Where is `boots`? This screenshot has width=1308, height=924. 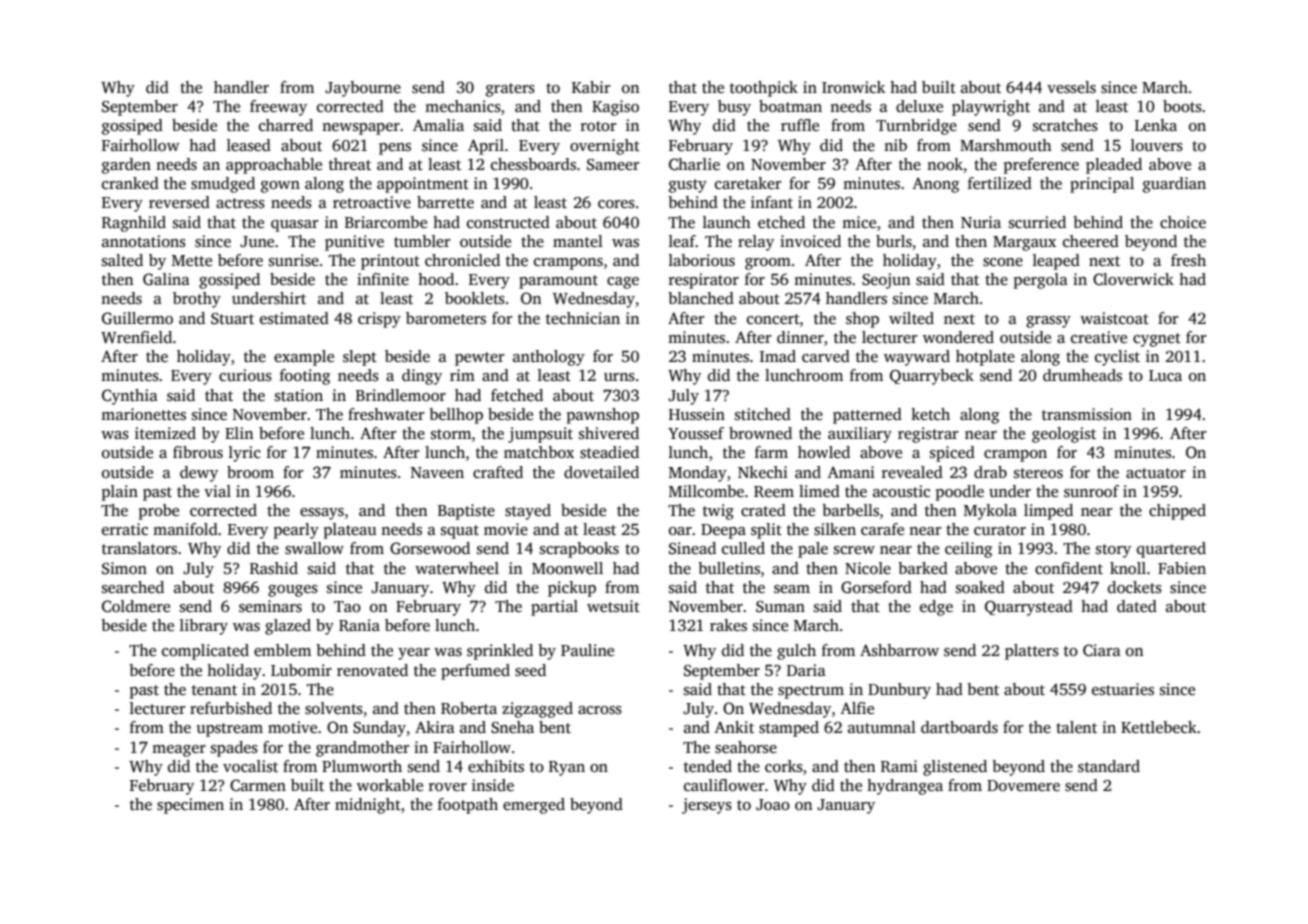
boots is located at coordinates (1182, 106).
